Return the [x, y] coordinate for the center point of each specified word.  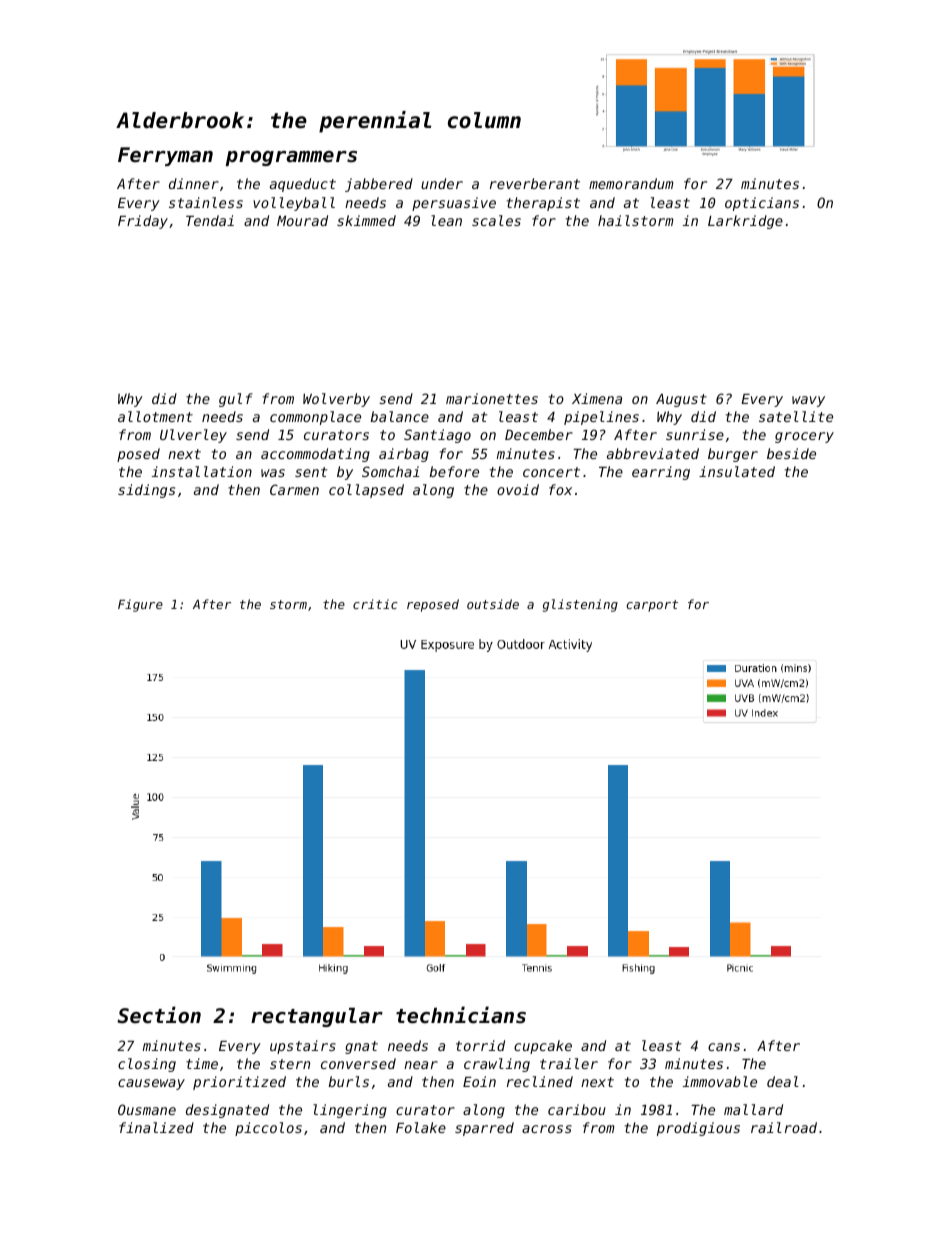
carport [652, 606]
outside [493, 604]
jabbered [379, 185]
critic [375, 604]
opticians [762, 204]
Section [159, 1015]
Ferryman [165, 156]
